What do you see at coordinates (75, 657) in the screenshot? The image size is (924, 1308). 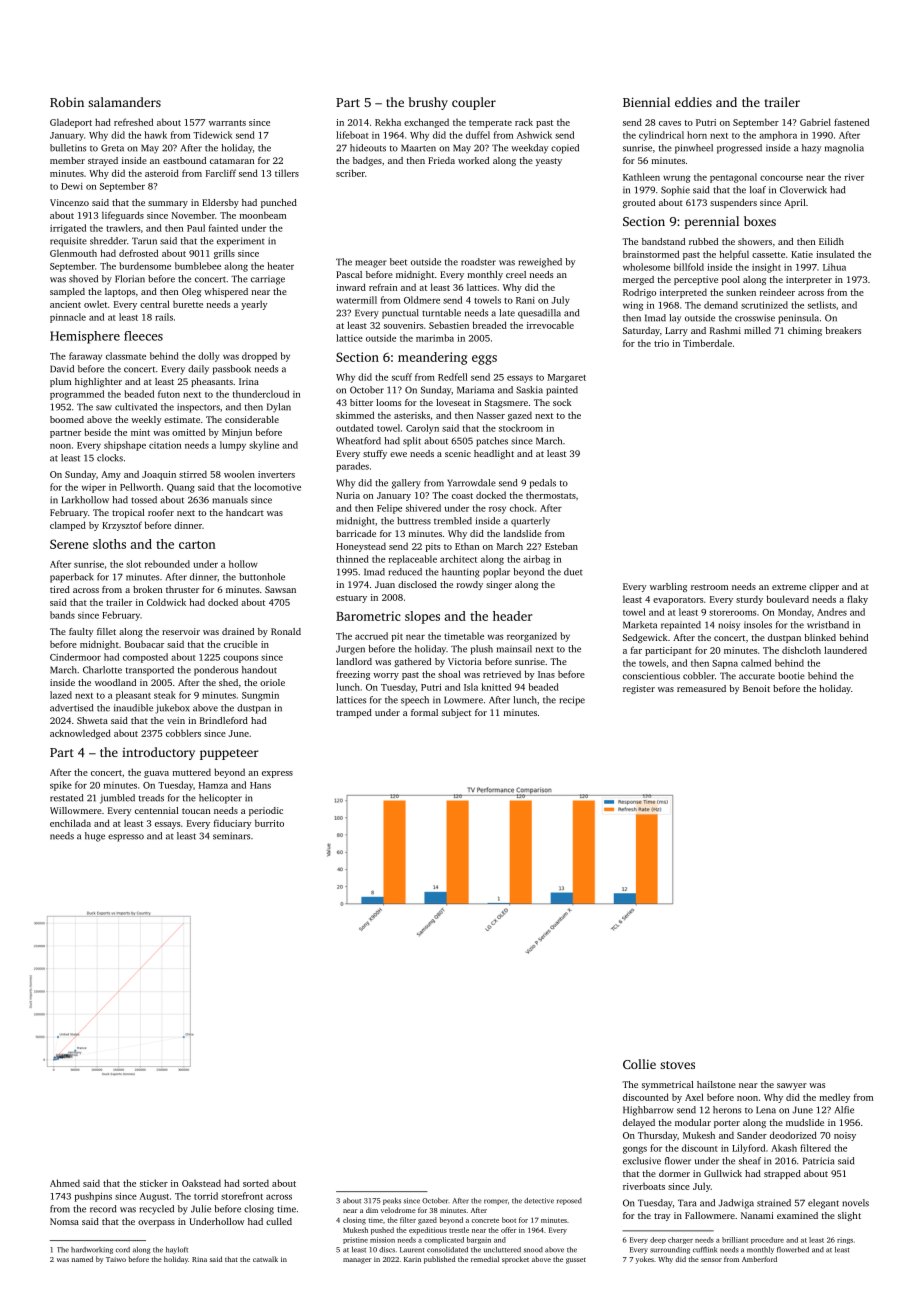 I see `Cindermoor` at bounding box center [75, 657].
